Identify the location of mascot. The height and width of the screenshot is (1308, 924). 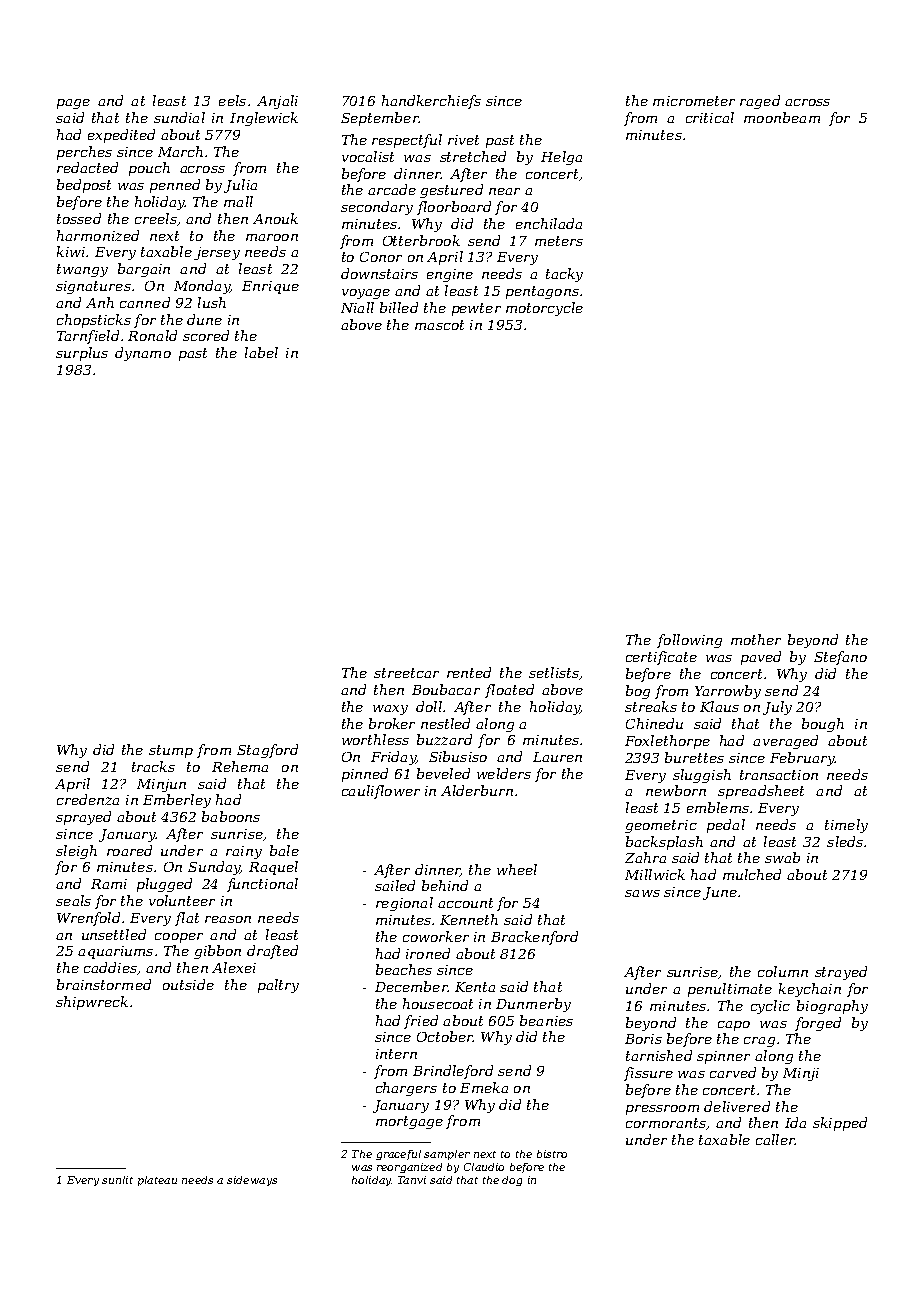
(439, 325).
